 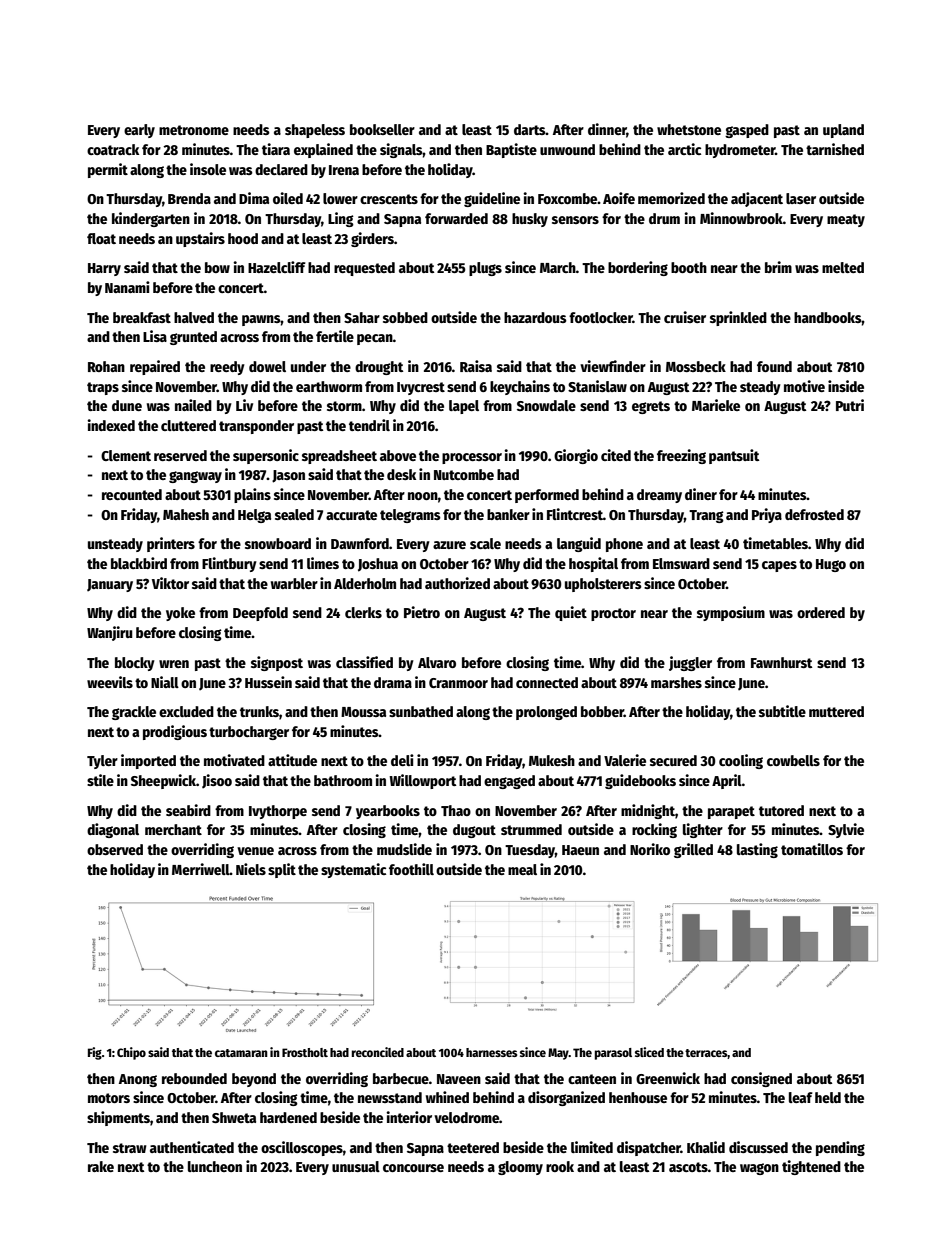 I want to click on Anong, so click(x=138, y=1080).
